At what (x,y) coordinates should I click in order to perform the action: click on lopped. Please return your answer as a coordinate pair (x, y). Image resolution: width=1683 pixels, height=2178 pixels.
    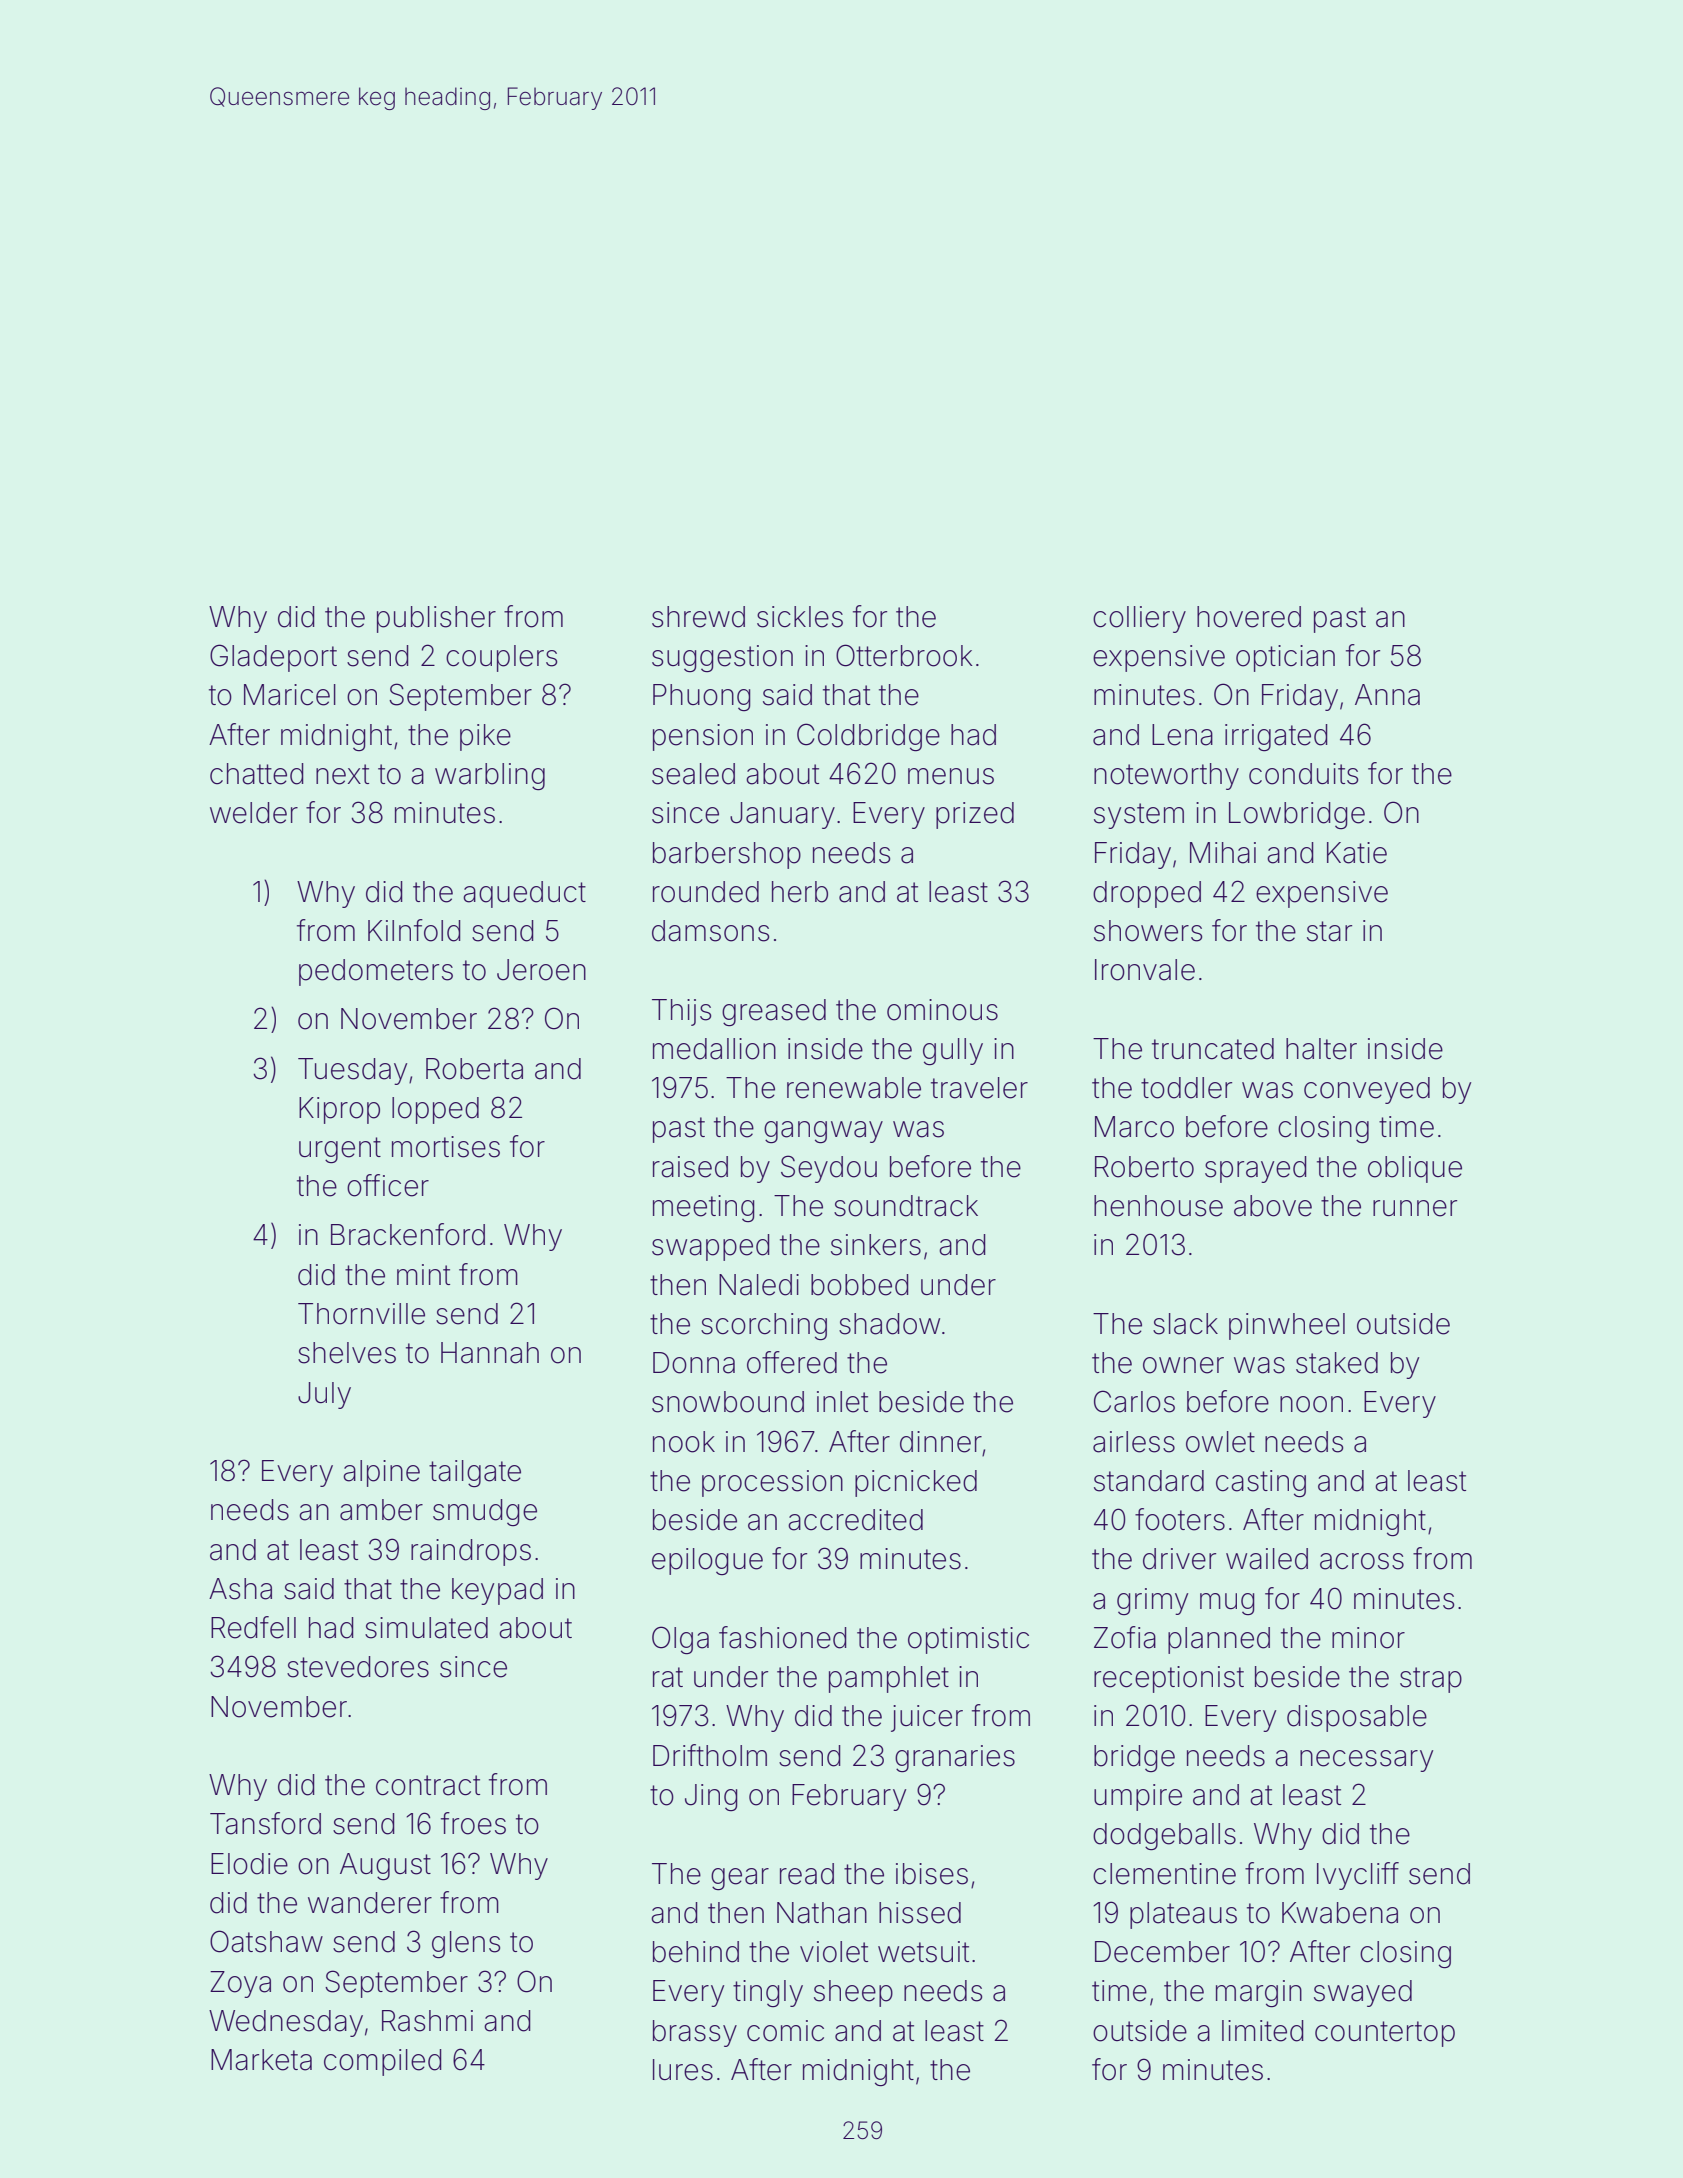
    Looking at the image, I should click on (435, 1110).
